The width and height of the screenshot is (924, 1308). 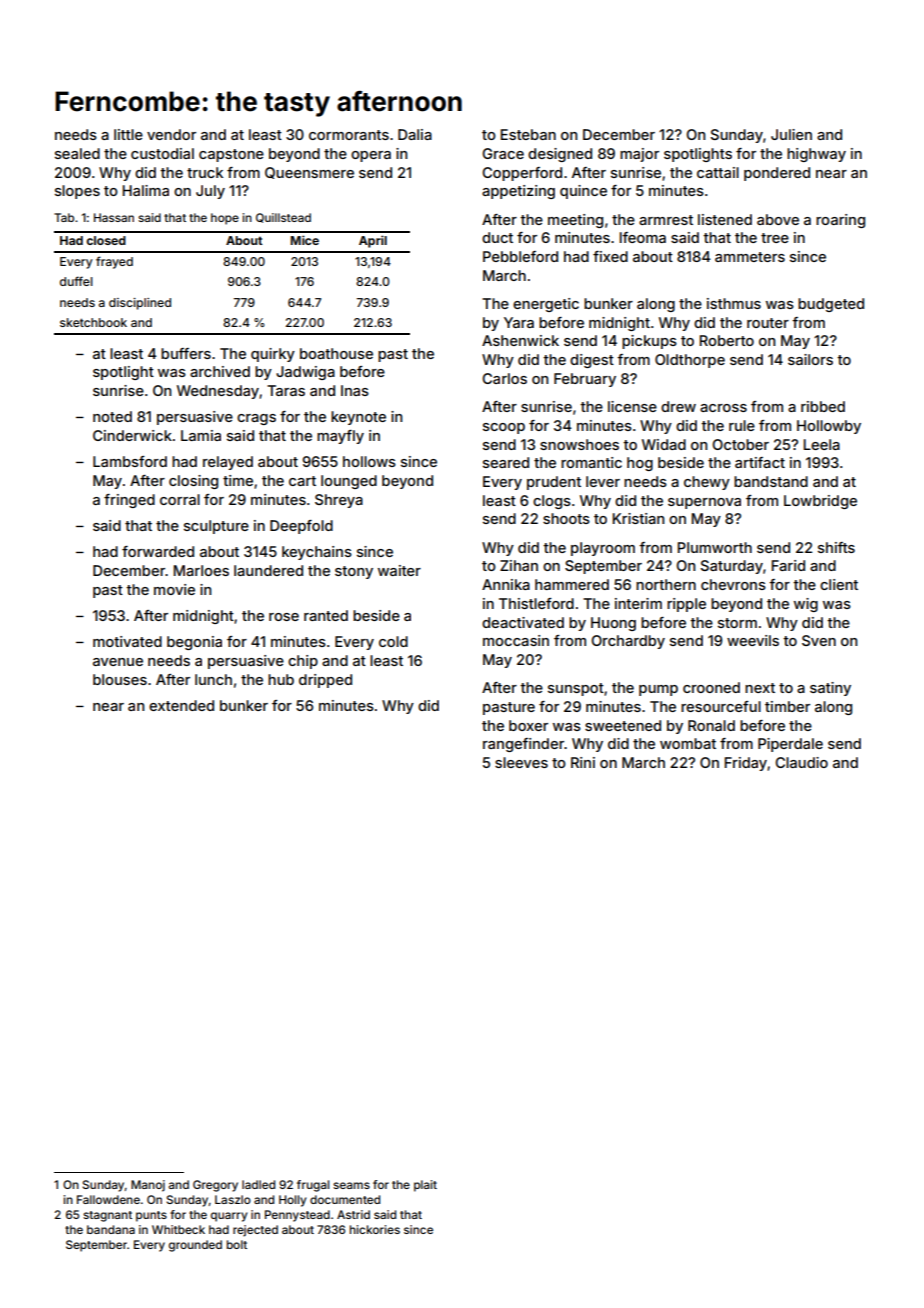 I want to click on Mice, so click(x=304, y=240).
